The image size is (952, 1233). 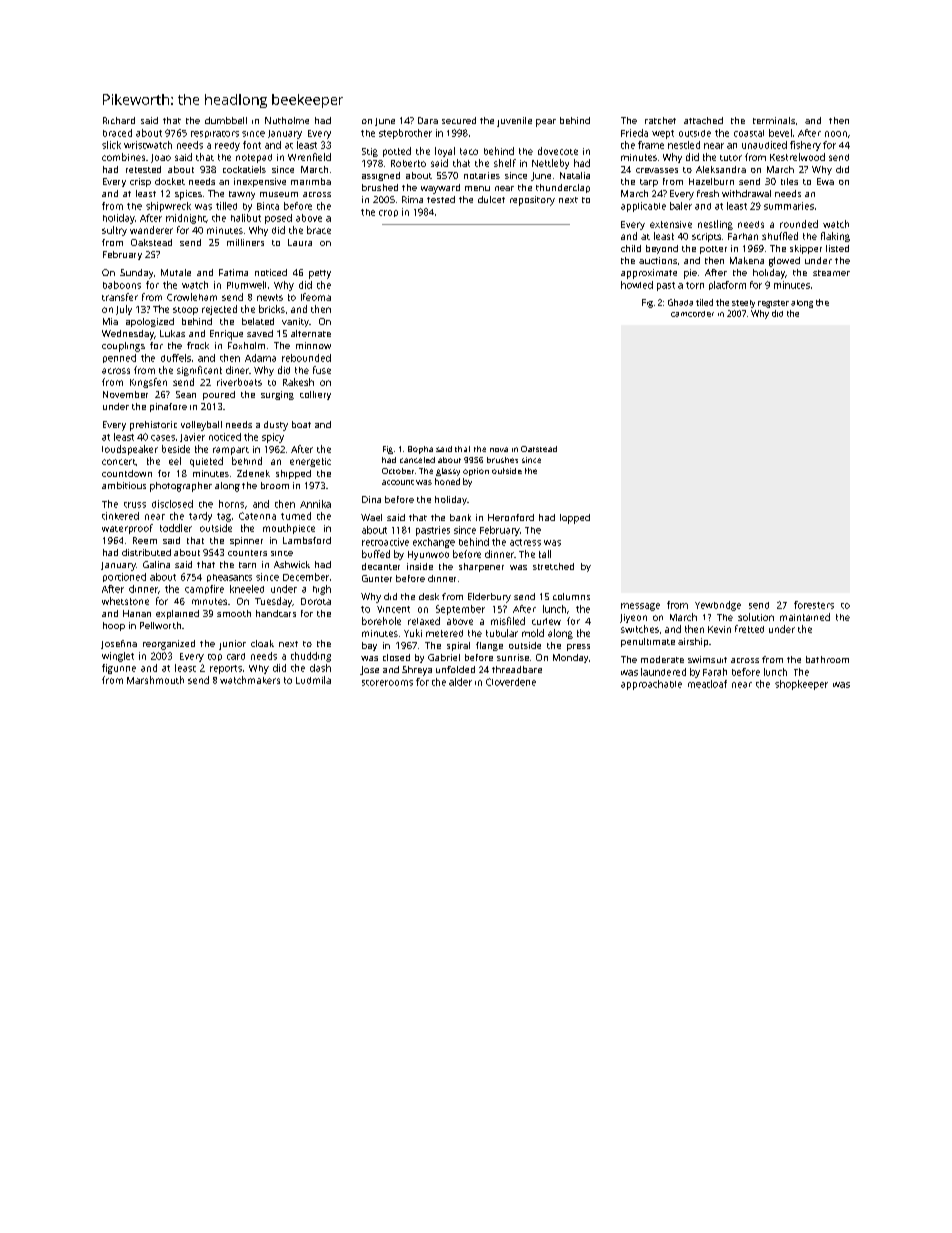 I want to click on Adama, so click(x=260, y=358).
